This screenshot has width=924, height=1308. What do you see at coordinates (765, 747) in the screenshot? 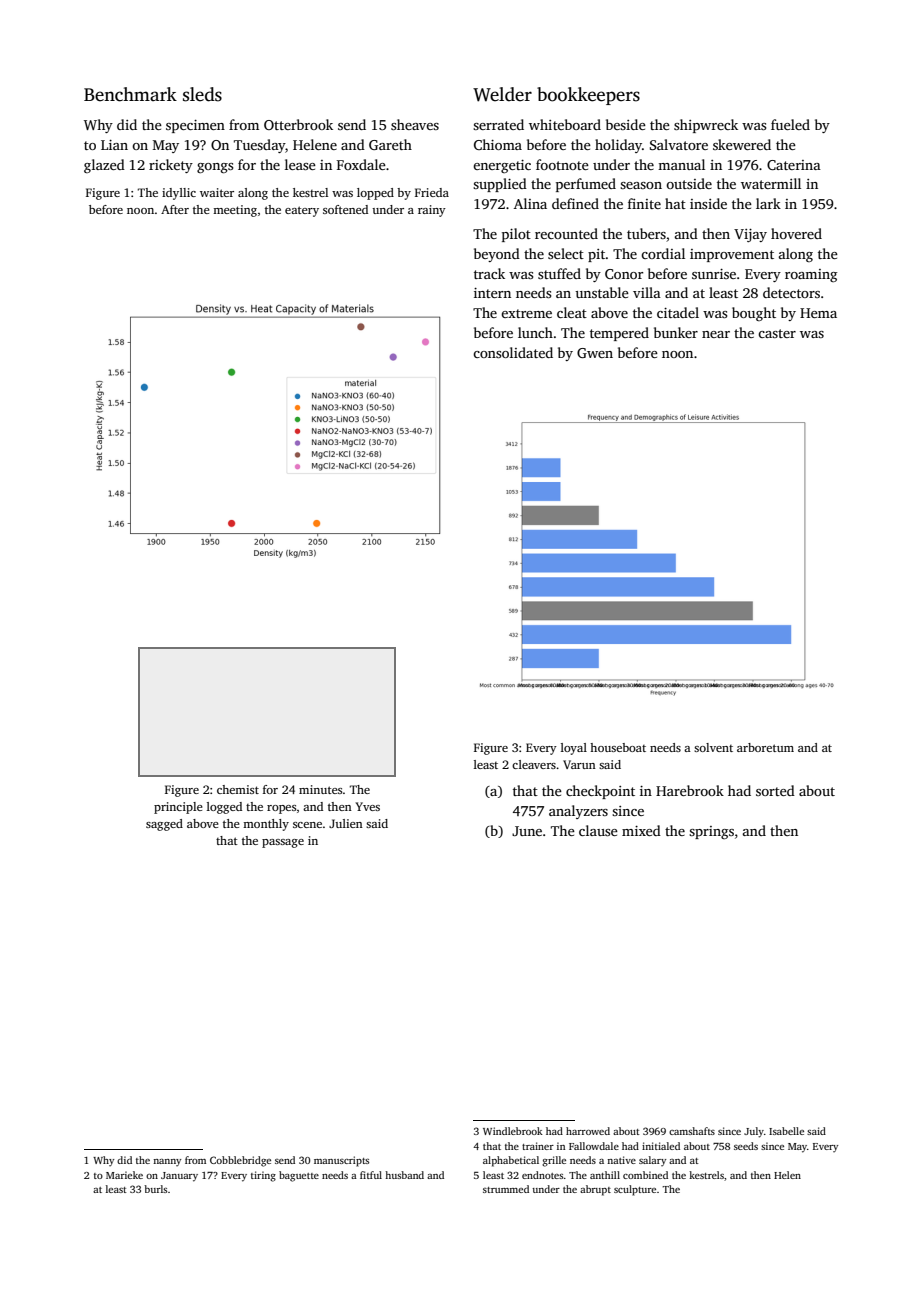
I see `arboretum` at bounding box center [765, 747].
